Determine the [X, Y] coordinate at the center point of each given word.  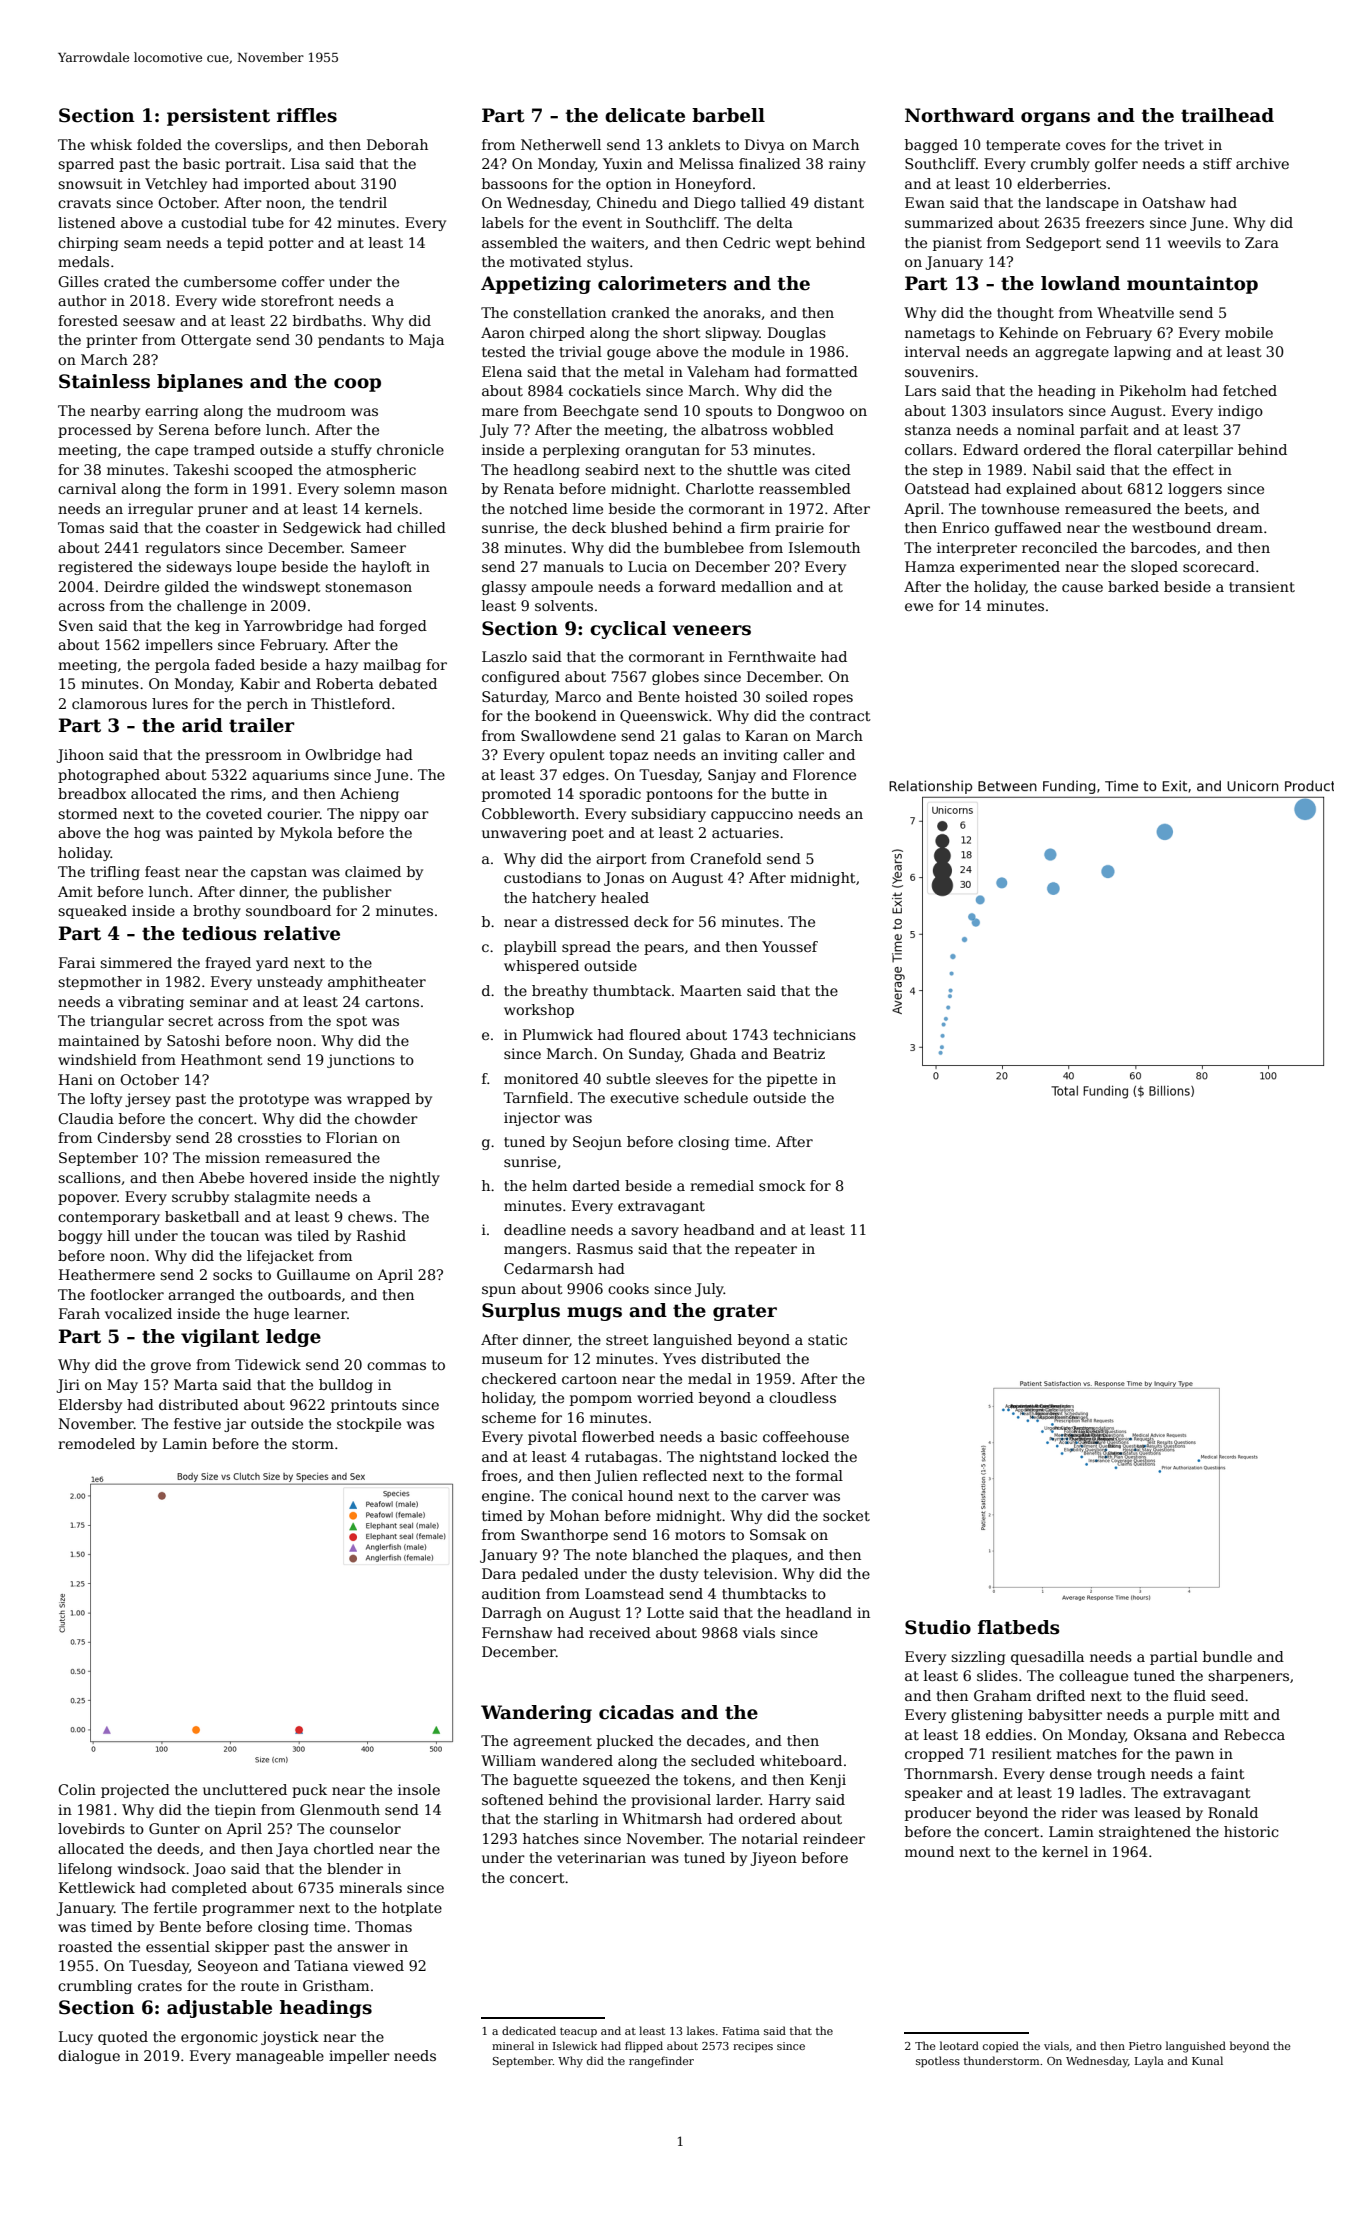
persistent [218, 117]
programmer [248, 1910]
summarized [949, 222]
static [827, 1339]
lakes [701, 2030]
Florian [352, 1137]
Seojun [597, 1143]
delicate [645, 115]
